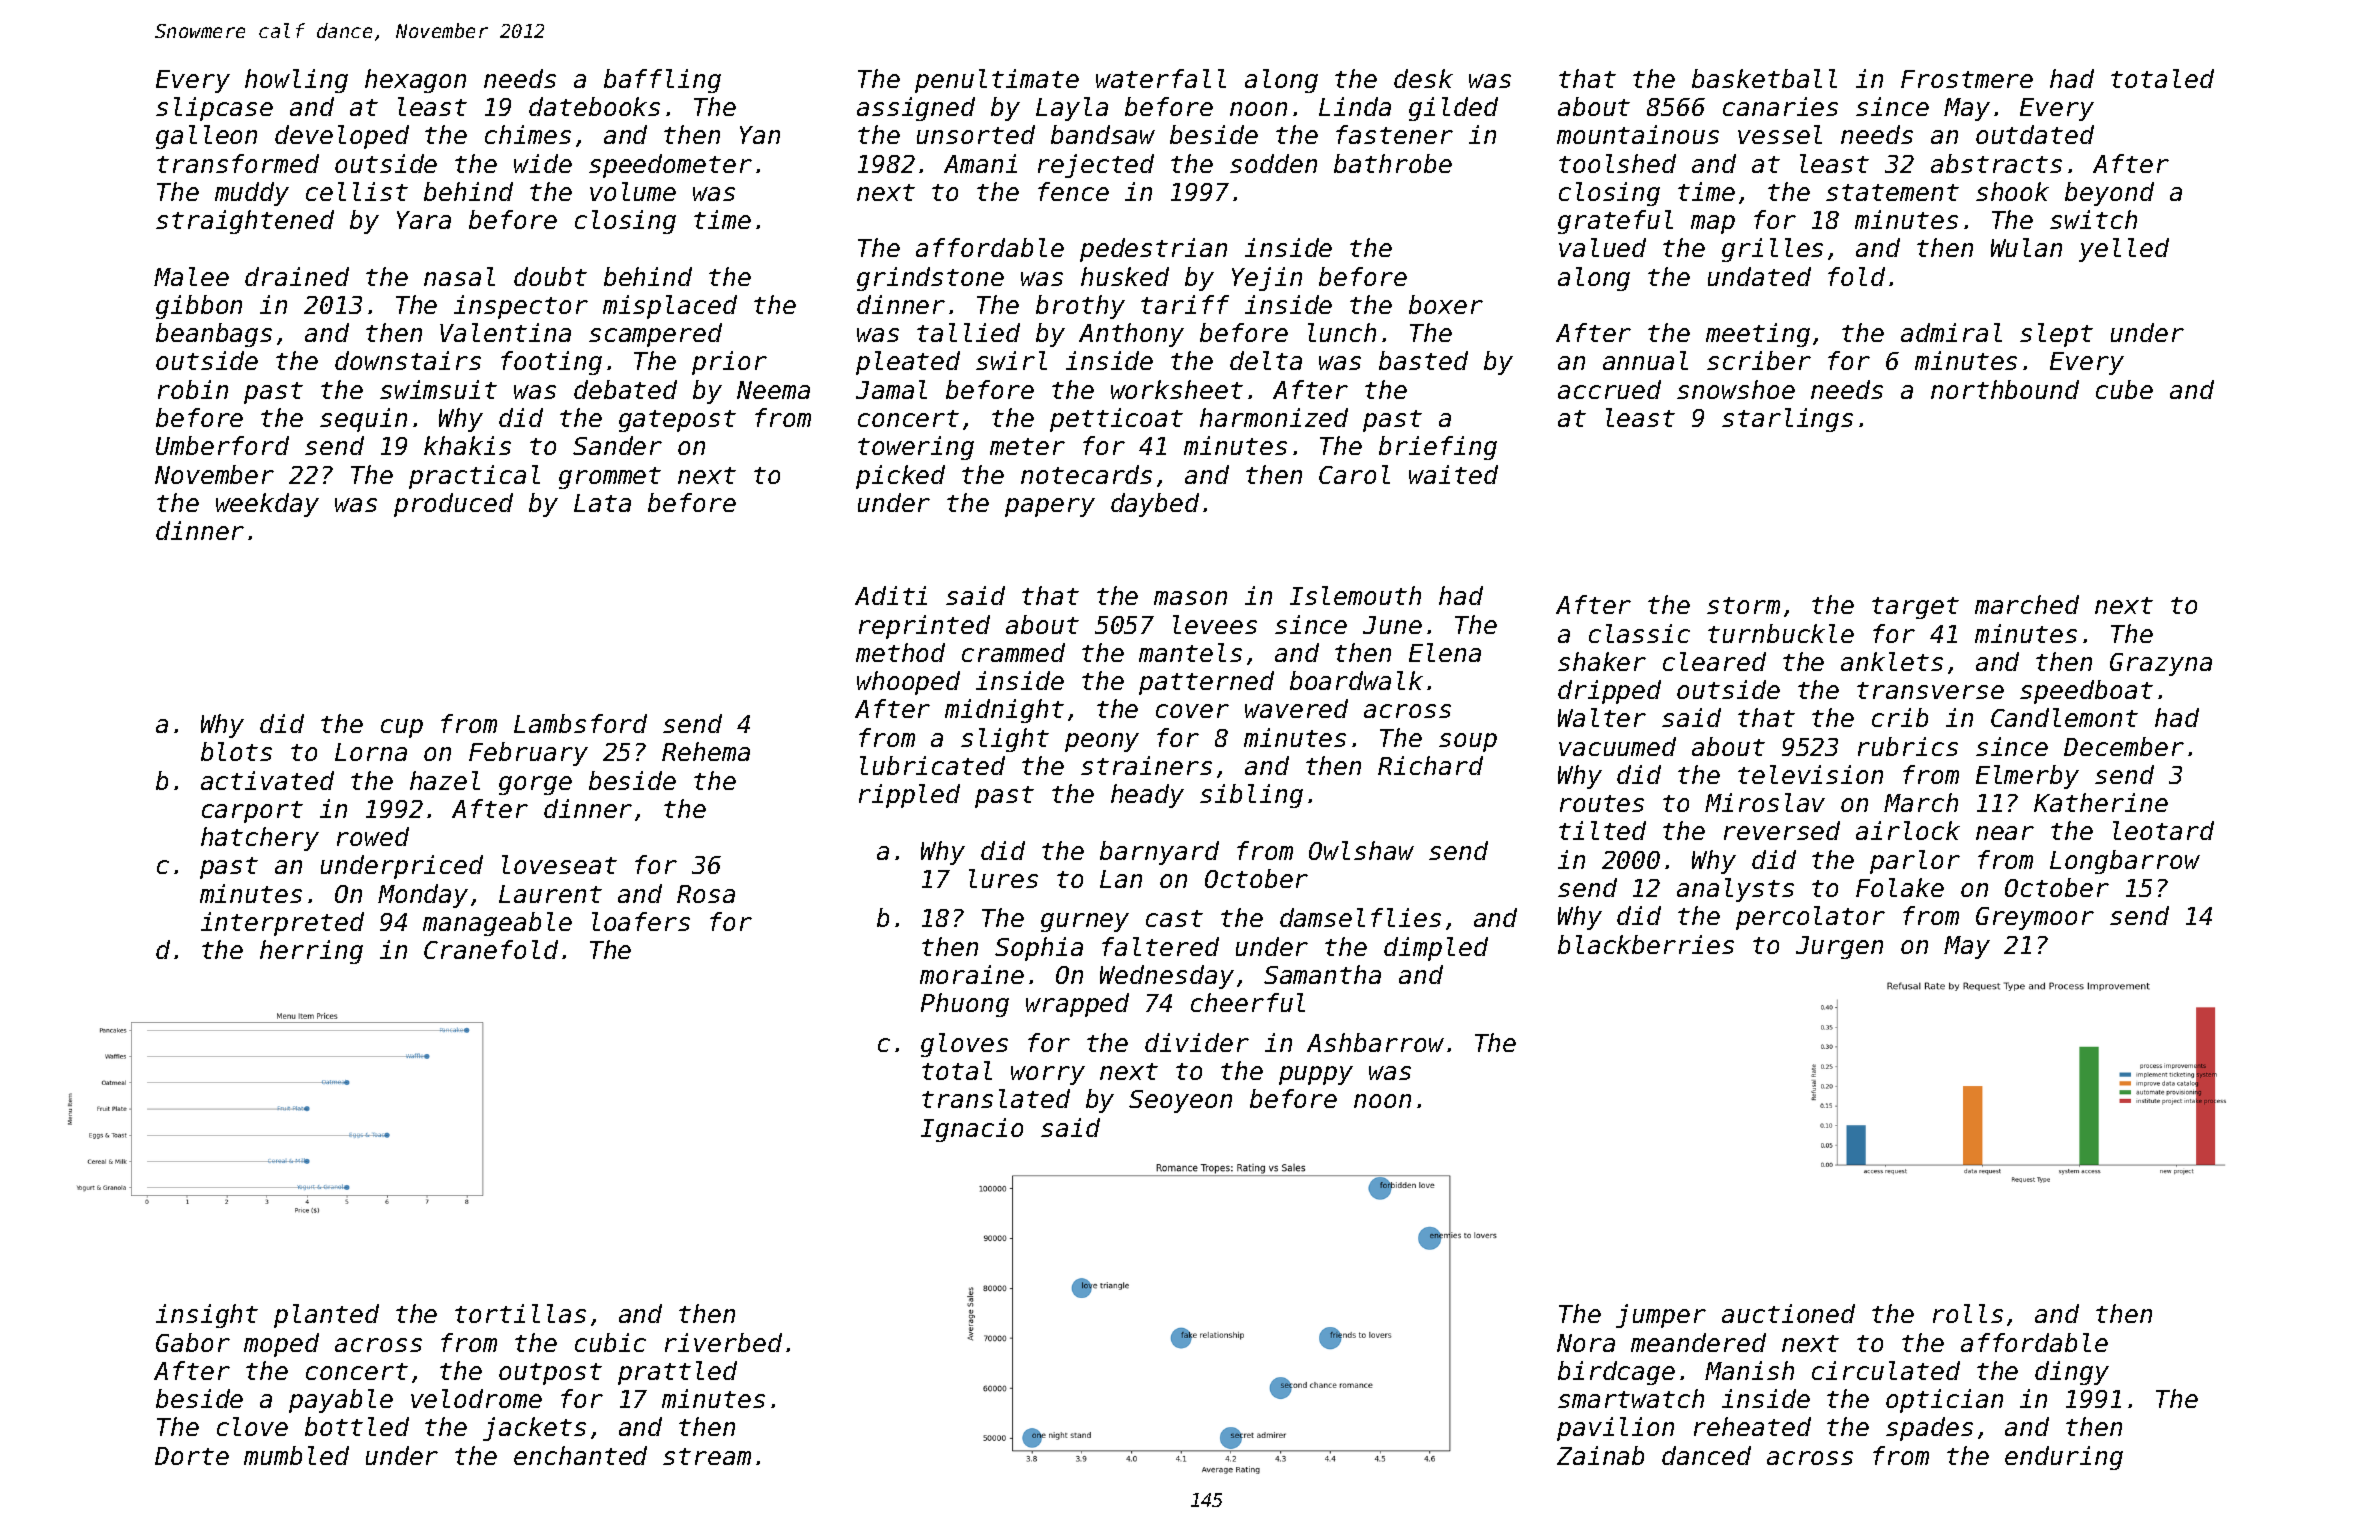 This document has height=1540, width=2380. I want to click on herring, so click(311, 952).
